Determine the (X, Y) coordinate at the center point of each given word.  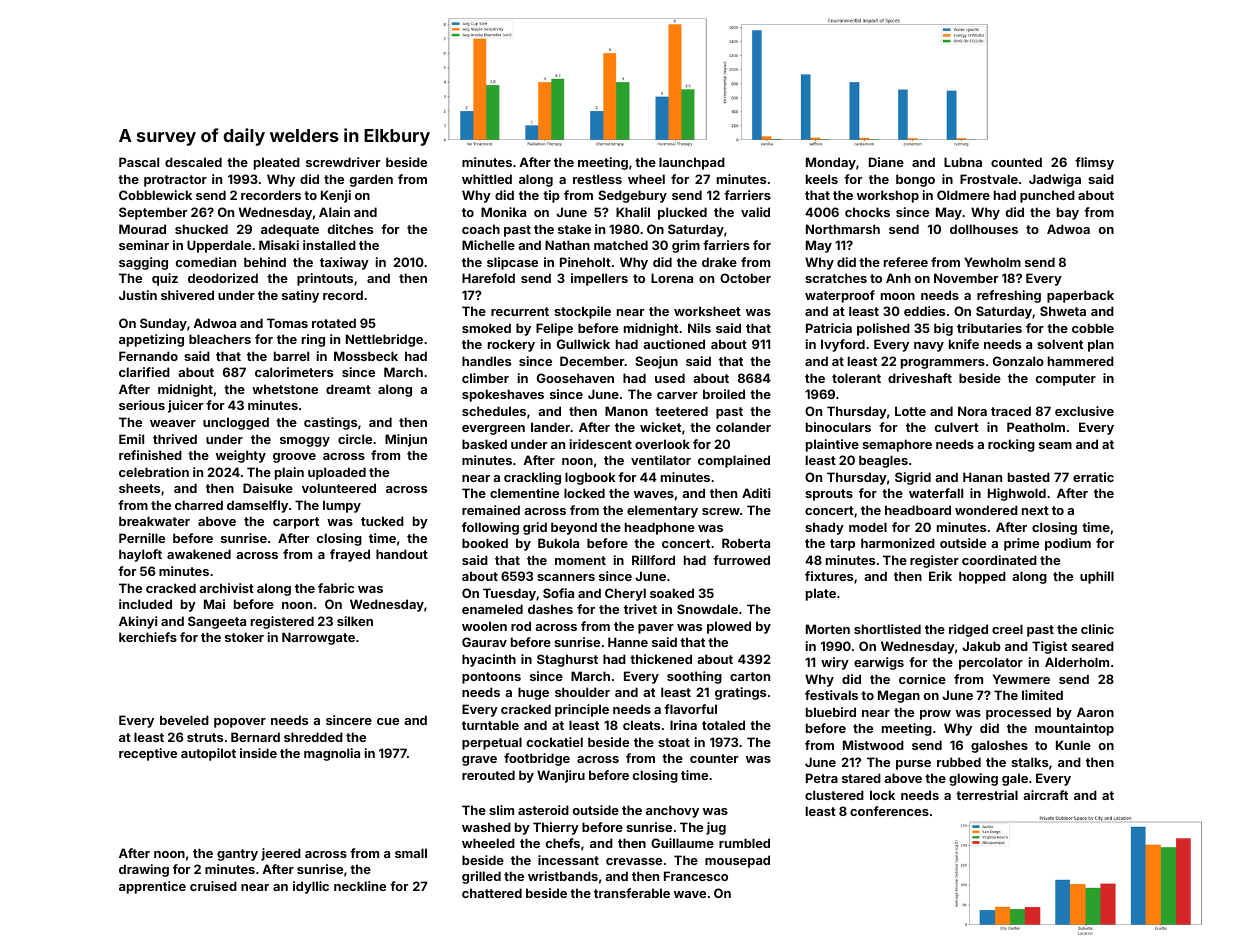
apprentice (152, 887)
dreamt (348, 389)
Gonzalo (1018, 361)
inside (258, 753)
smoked (486, 328)
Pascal (139, 162)
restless (597, 179)
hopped (982, 577)
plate (821, 594)
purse (913, 765)
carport (296, 523)
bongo (915, 180)
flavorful (690, 709)
